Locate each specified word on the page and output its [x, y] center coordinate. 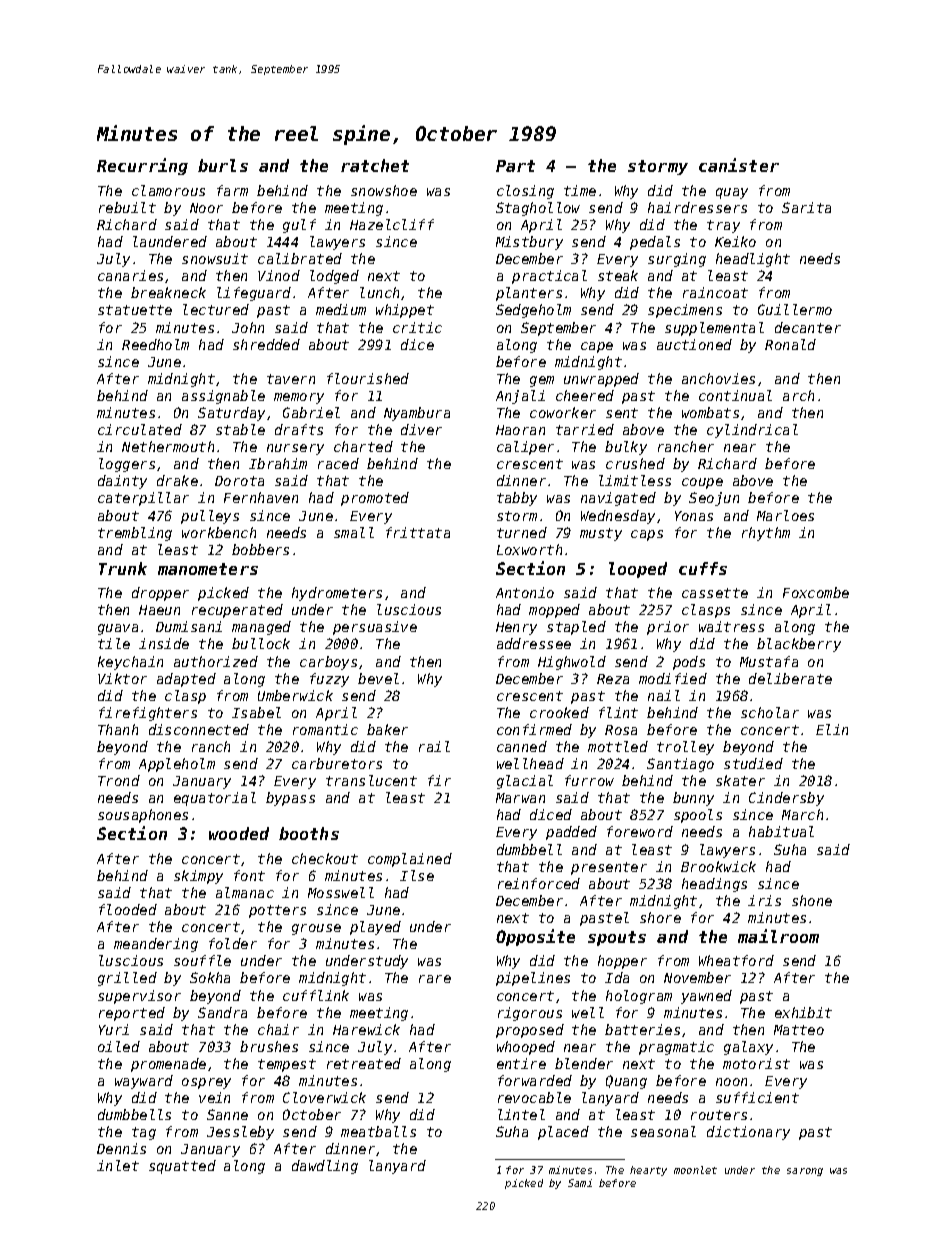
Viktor [122, 678]
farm [232, 190]
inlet [118, 1165]
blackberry [799, 645]
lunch [379, 292]
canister [739, 165]
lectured [216, 309]
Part [515, 166]
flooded [128, 909]
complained [410, 860]
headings [714, 885]
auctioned [694, 344]
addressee [534, 643]
